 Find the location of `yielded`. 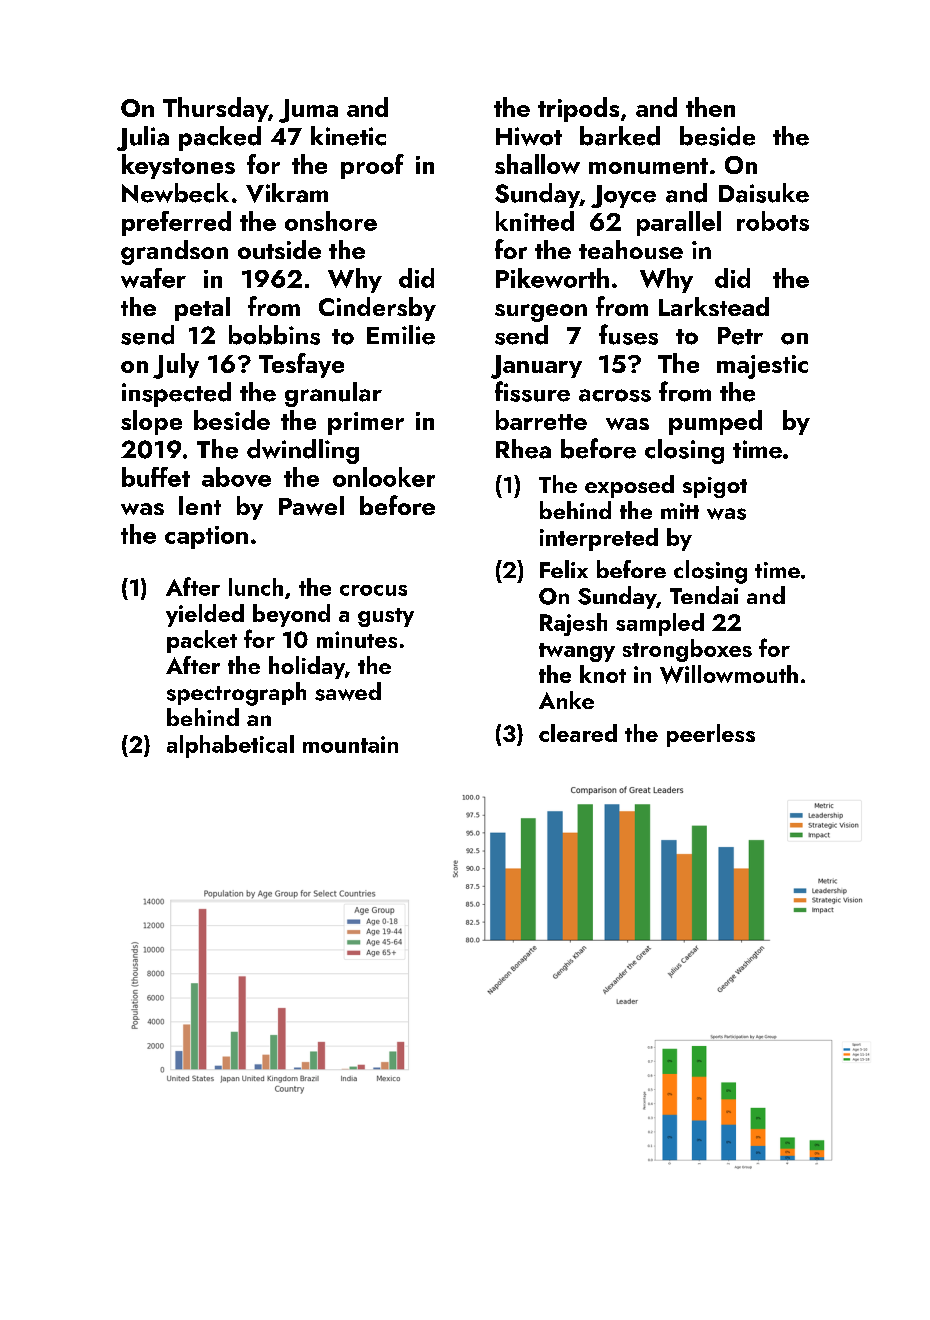

yielded is located at coordinates (205, 615).
